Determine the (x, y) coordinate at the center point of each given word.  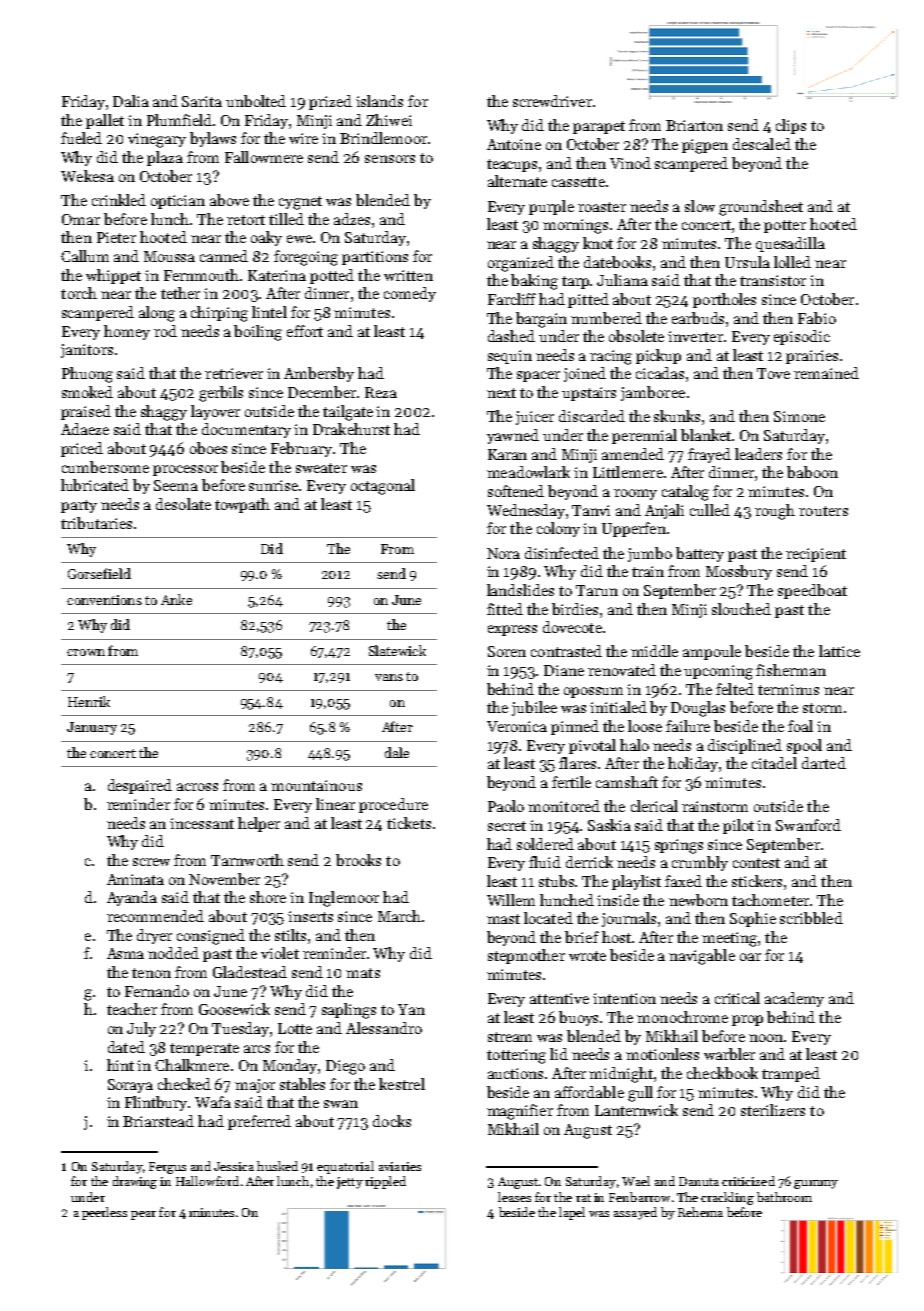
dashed (511, 336)
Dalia (131, 101)
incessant (202, 823)
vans (389, 677)
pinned (575, 727)
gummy (816, 1184)
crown (86, 652)
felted (735, 689)
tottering (516, 1056)
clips (791, 126)
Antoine (514, 144)
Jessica (234, 1166)
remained (826, 373)
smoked (87, 392)
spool (804, 746)
